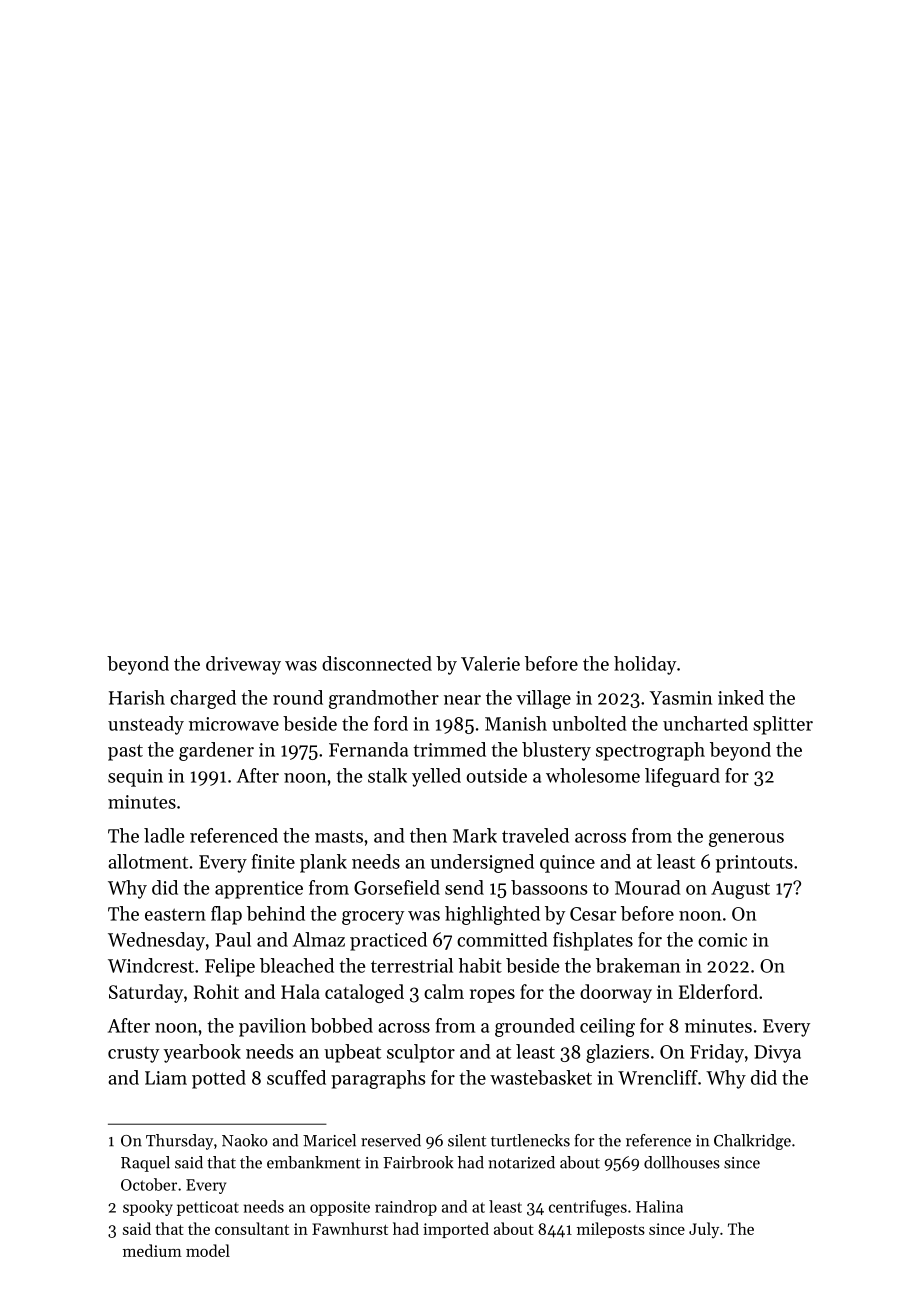 The height and width of the screenshot is (1314, 924). What do you see at coordinates (492, 996) in the screenshot?
I see `ropes` at bounding box center [492, 996].
